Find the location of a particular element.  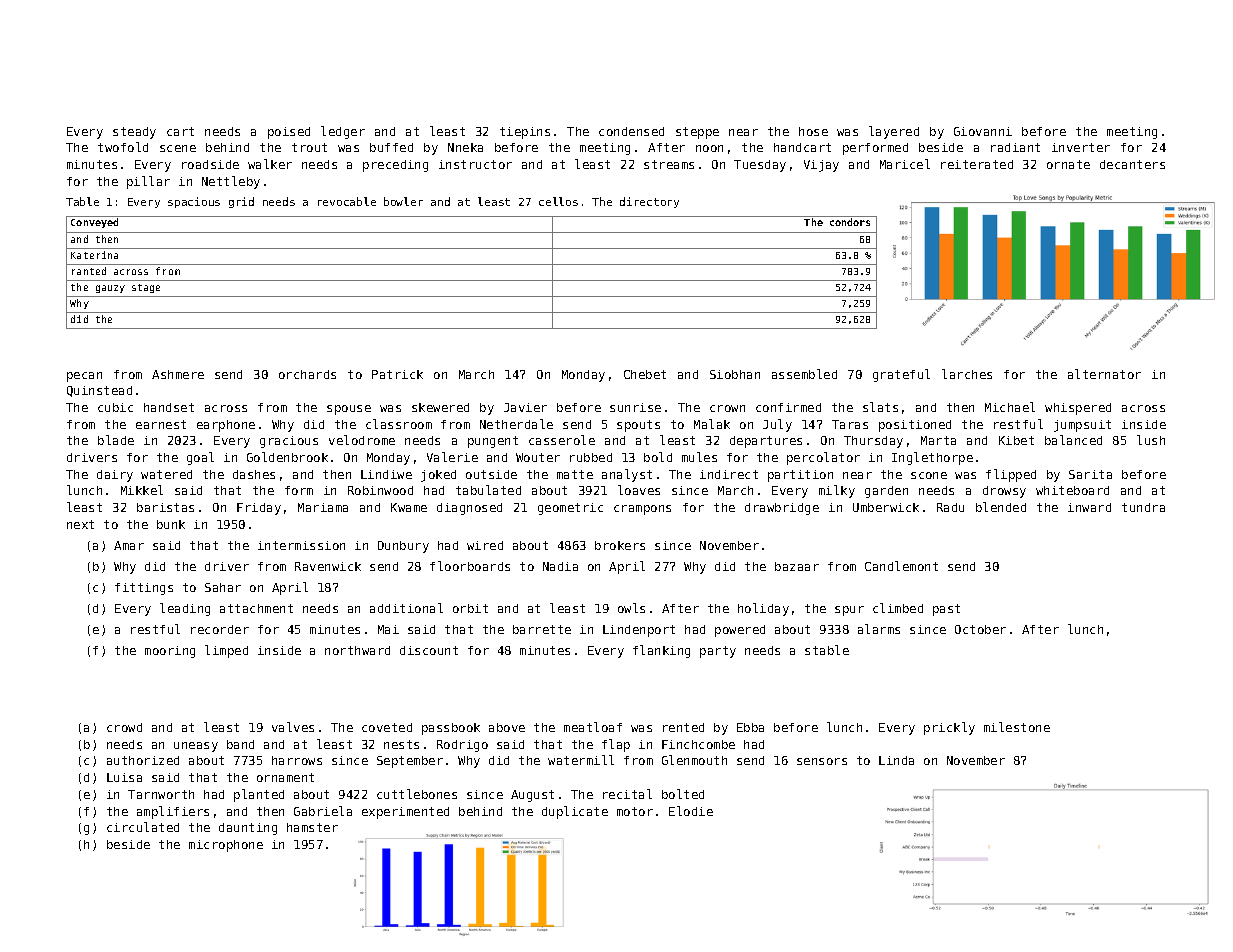

limped is located at coordinates (226, 651).
